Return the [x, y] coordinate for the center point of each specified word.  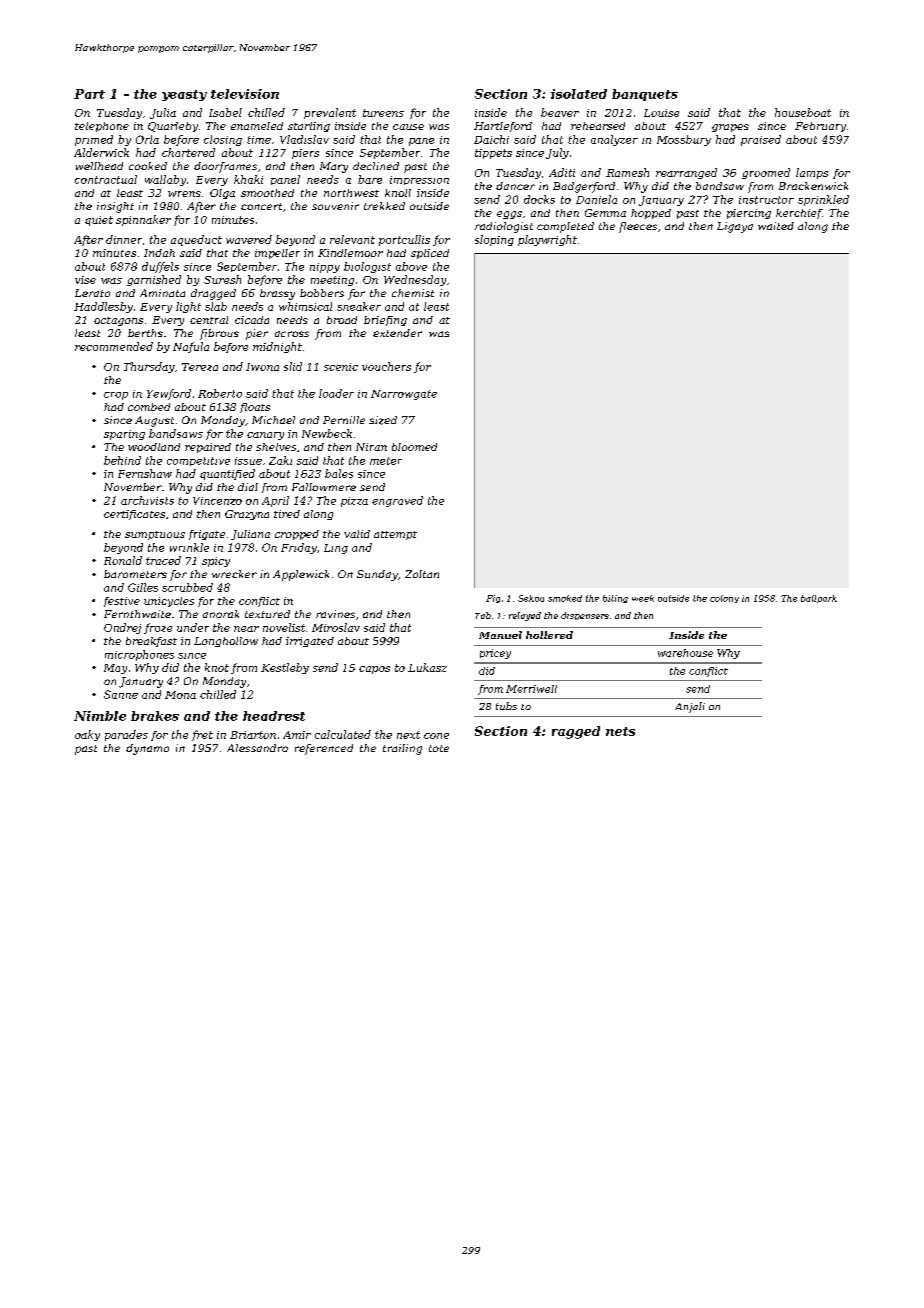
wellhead [99, 166]
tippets [493, 154]
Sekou [531, 598]
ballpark [819, 599]
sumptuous [155, 535]
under [193, 627]
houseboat [803, 112]
